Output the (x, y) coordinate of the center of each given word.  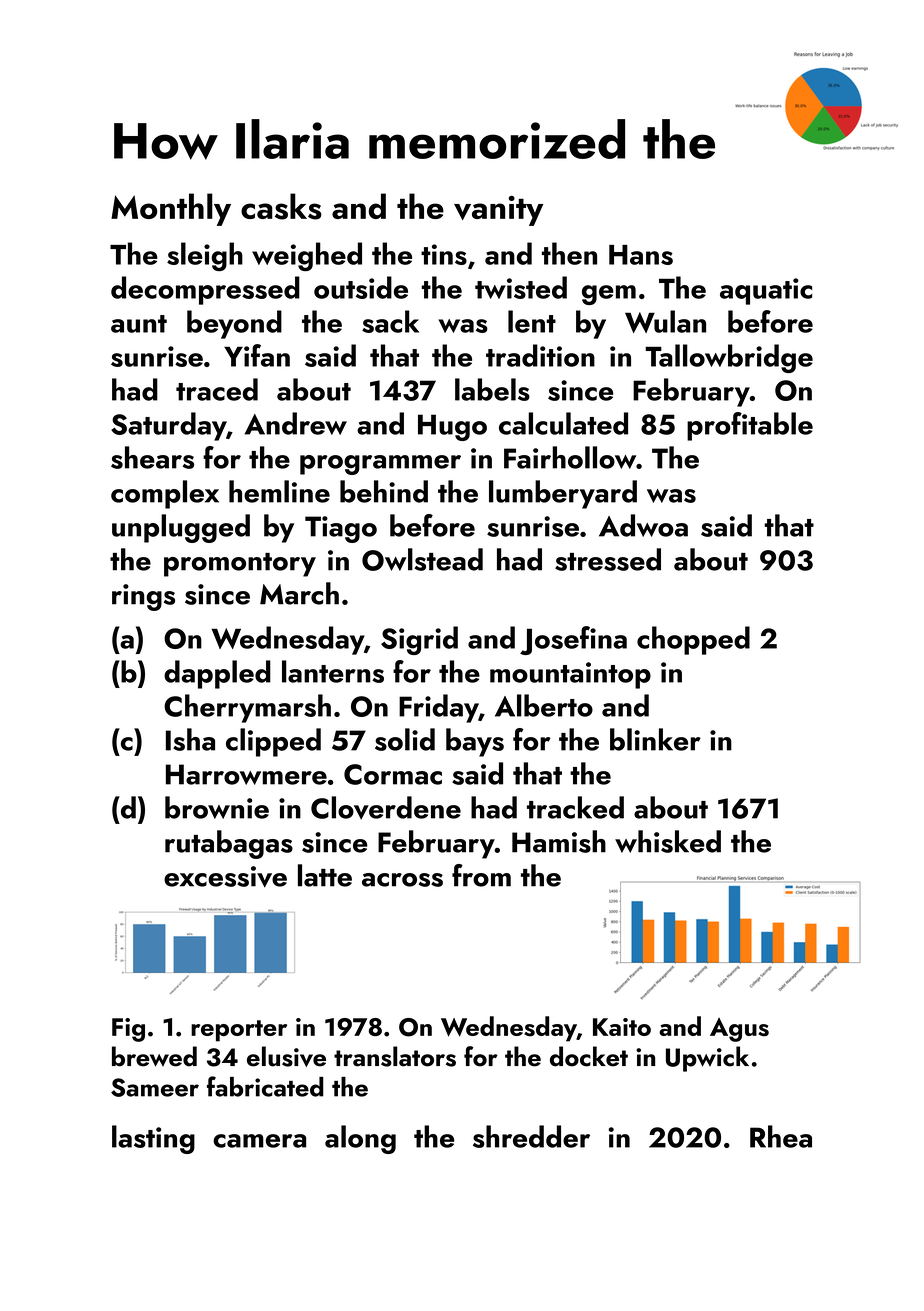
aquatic (766, 291)
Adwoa (643, 525)
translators (395, 1056)
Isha (190, 739)
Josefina (573, 640)
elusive (286, 1056)
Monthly (171, 209)
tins (444, 254)
